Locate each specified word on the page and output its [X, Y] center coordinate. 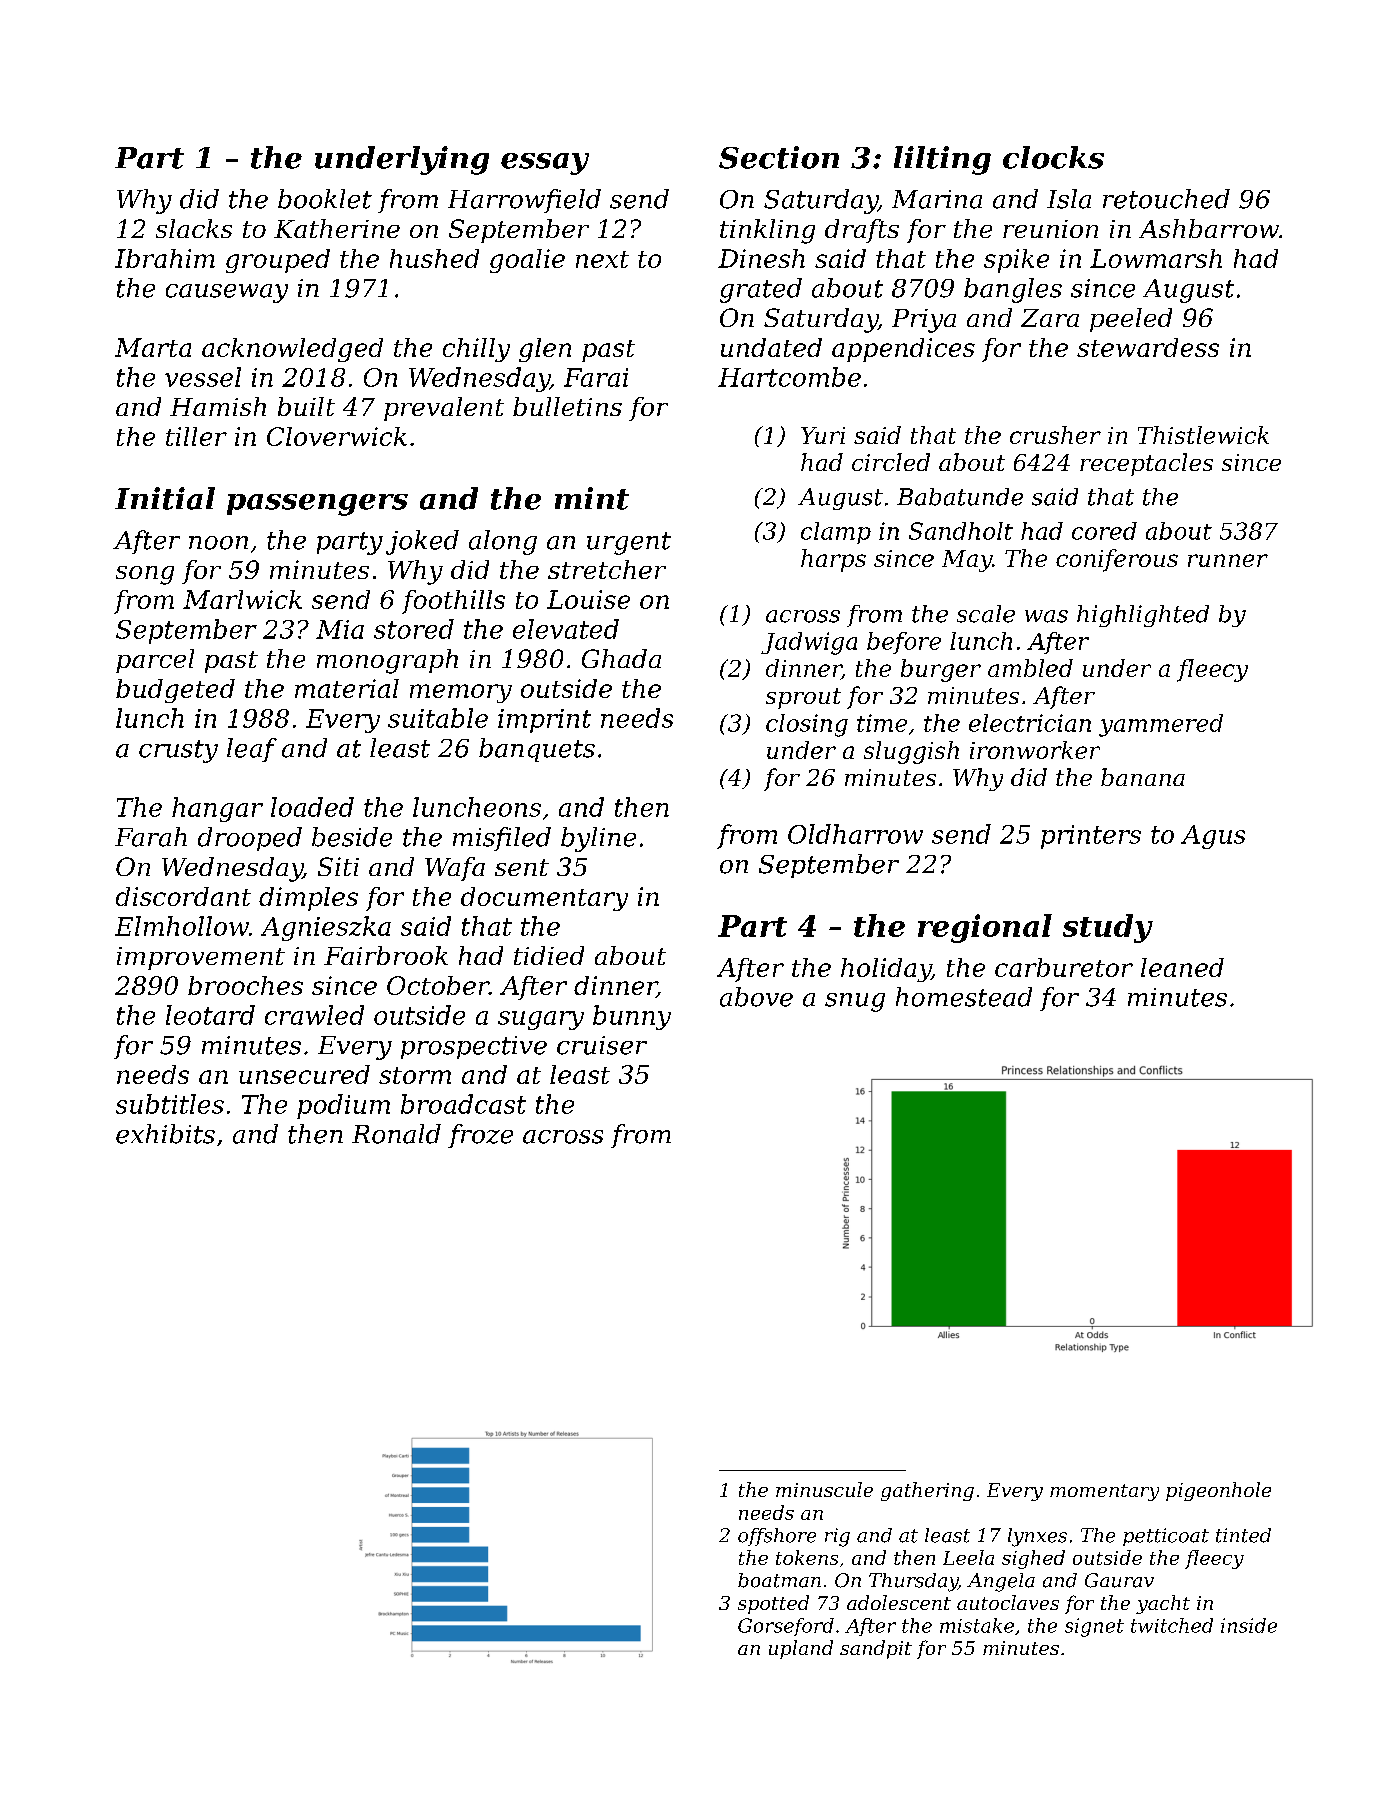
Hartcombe [789, 377]
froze [480, 1136]
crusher [1055, 435]
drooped [250, 839]
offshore [777, 1537]
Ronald [396, 1134]
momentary [1104, 1492]
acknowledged [292, 350]
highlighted [1143, 616]
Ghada [621, 658]
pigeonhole [1218, 1491]
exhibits [165, 1134]
